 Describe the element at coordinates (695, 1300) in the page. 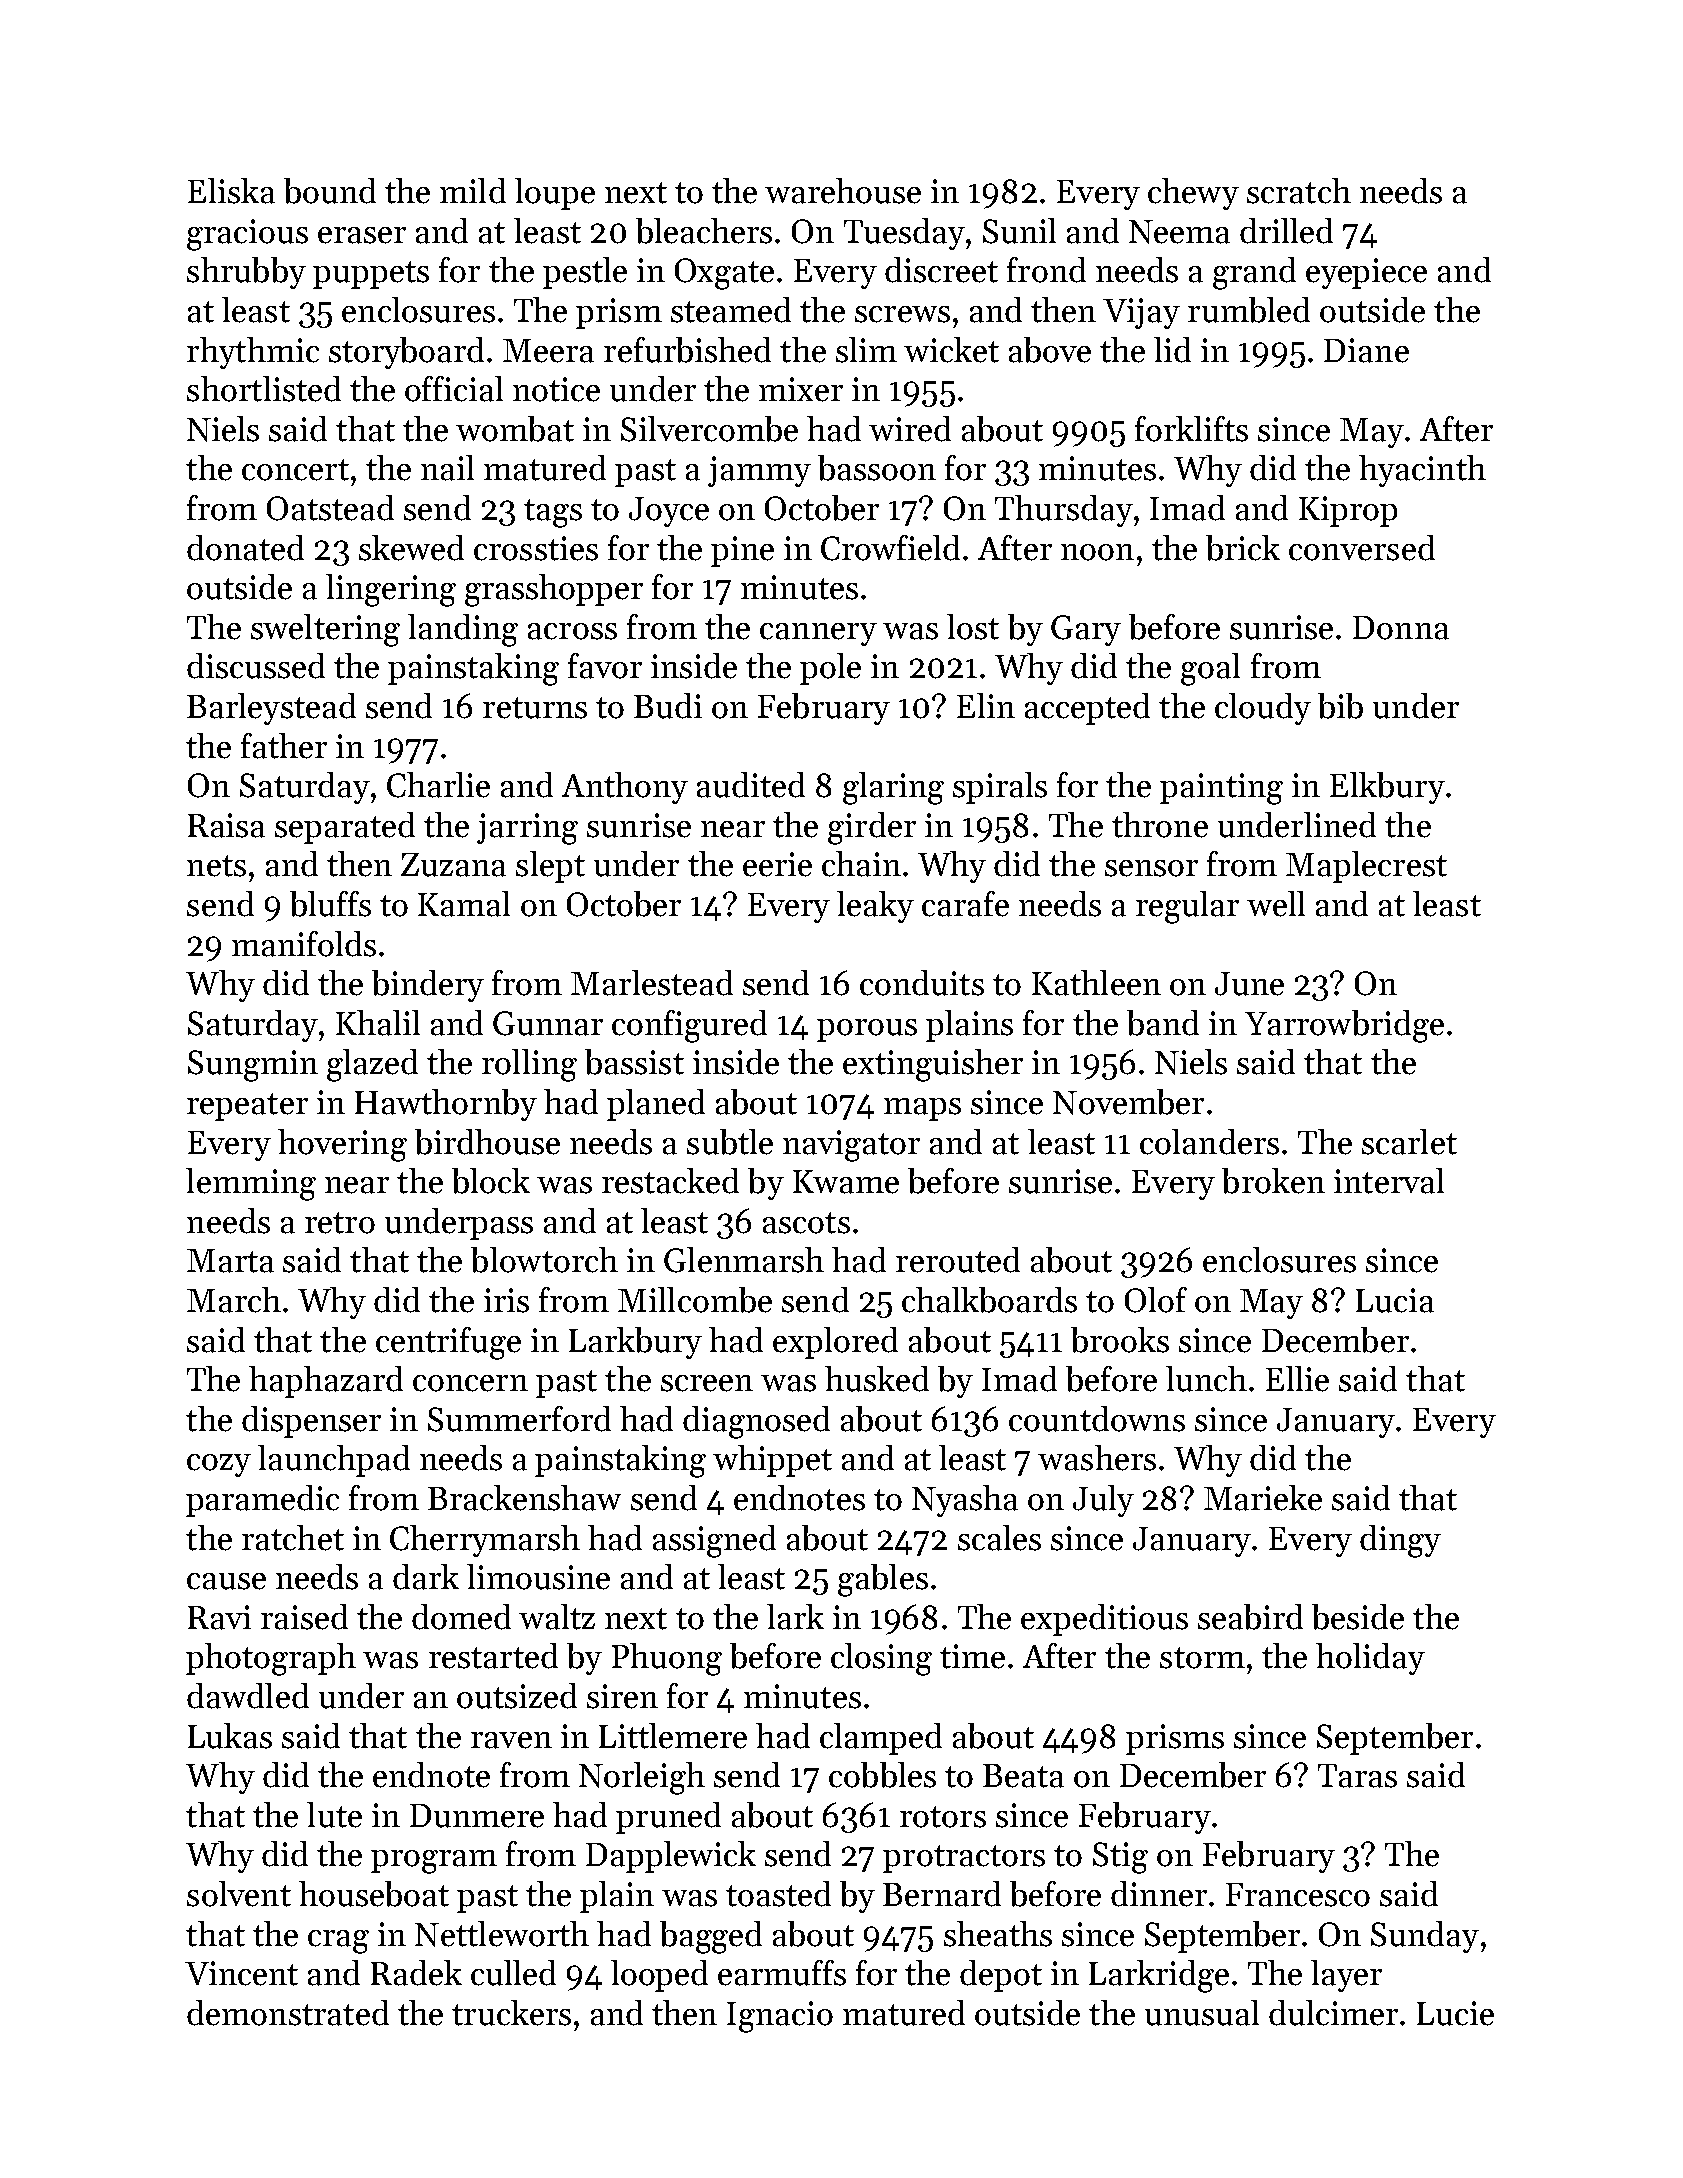

I see `Millcombe` at that location.
